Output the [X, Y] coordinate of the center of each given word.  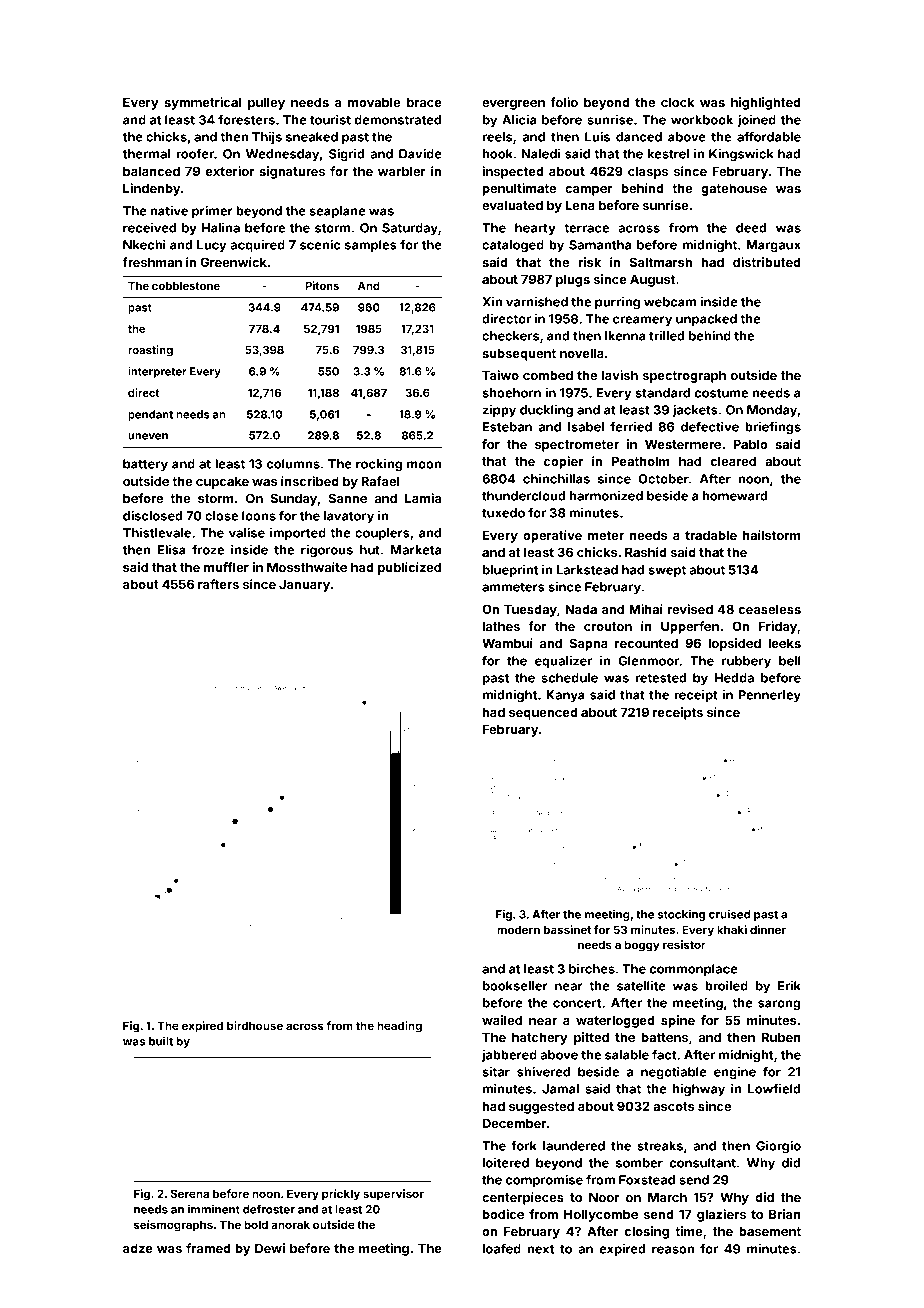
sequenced [543, 713]
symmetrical [202, 103]
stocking [681, 915]
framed [208, 1248]
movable [374, 102]
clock [677, 102]
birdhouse [255, 1025]
